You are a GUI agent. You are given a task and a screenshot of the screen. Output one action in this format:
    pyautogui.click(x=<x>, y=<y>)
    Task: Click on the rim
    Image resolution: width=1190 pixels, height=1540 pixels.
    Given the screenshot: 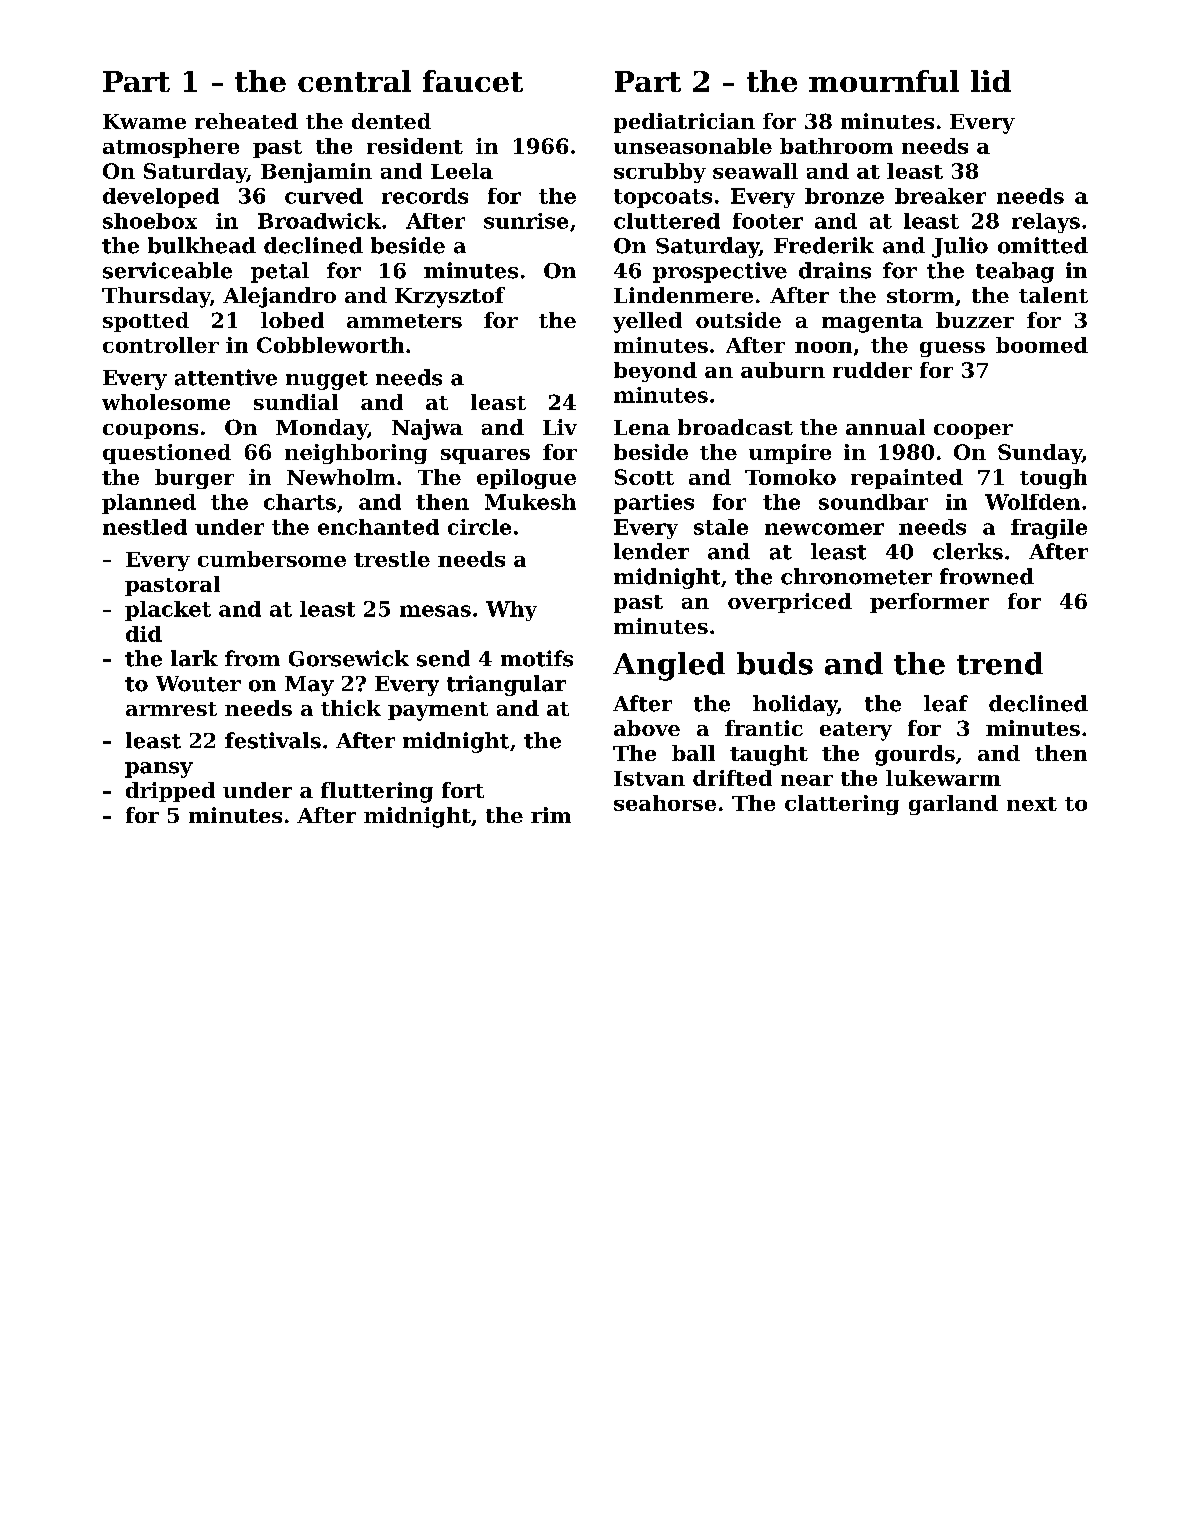 What is the action you would take?
    pyautogui.click(x=551, y=815)
